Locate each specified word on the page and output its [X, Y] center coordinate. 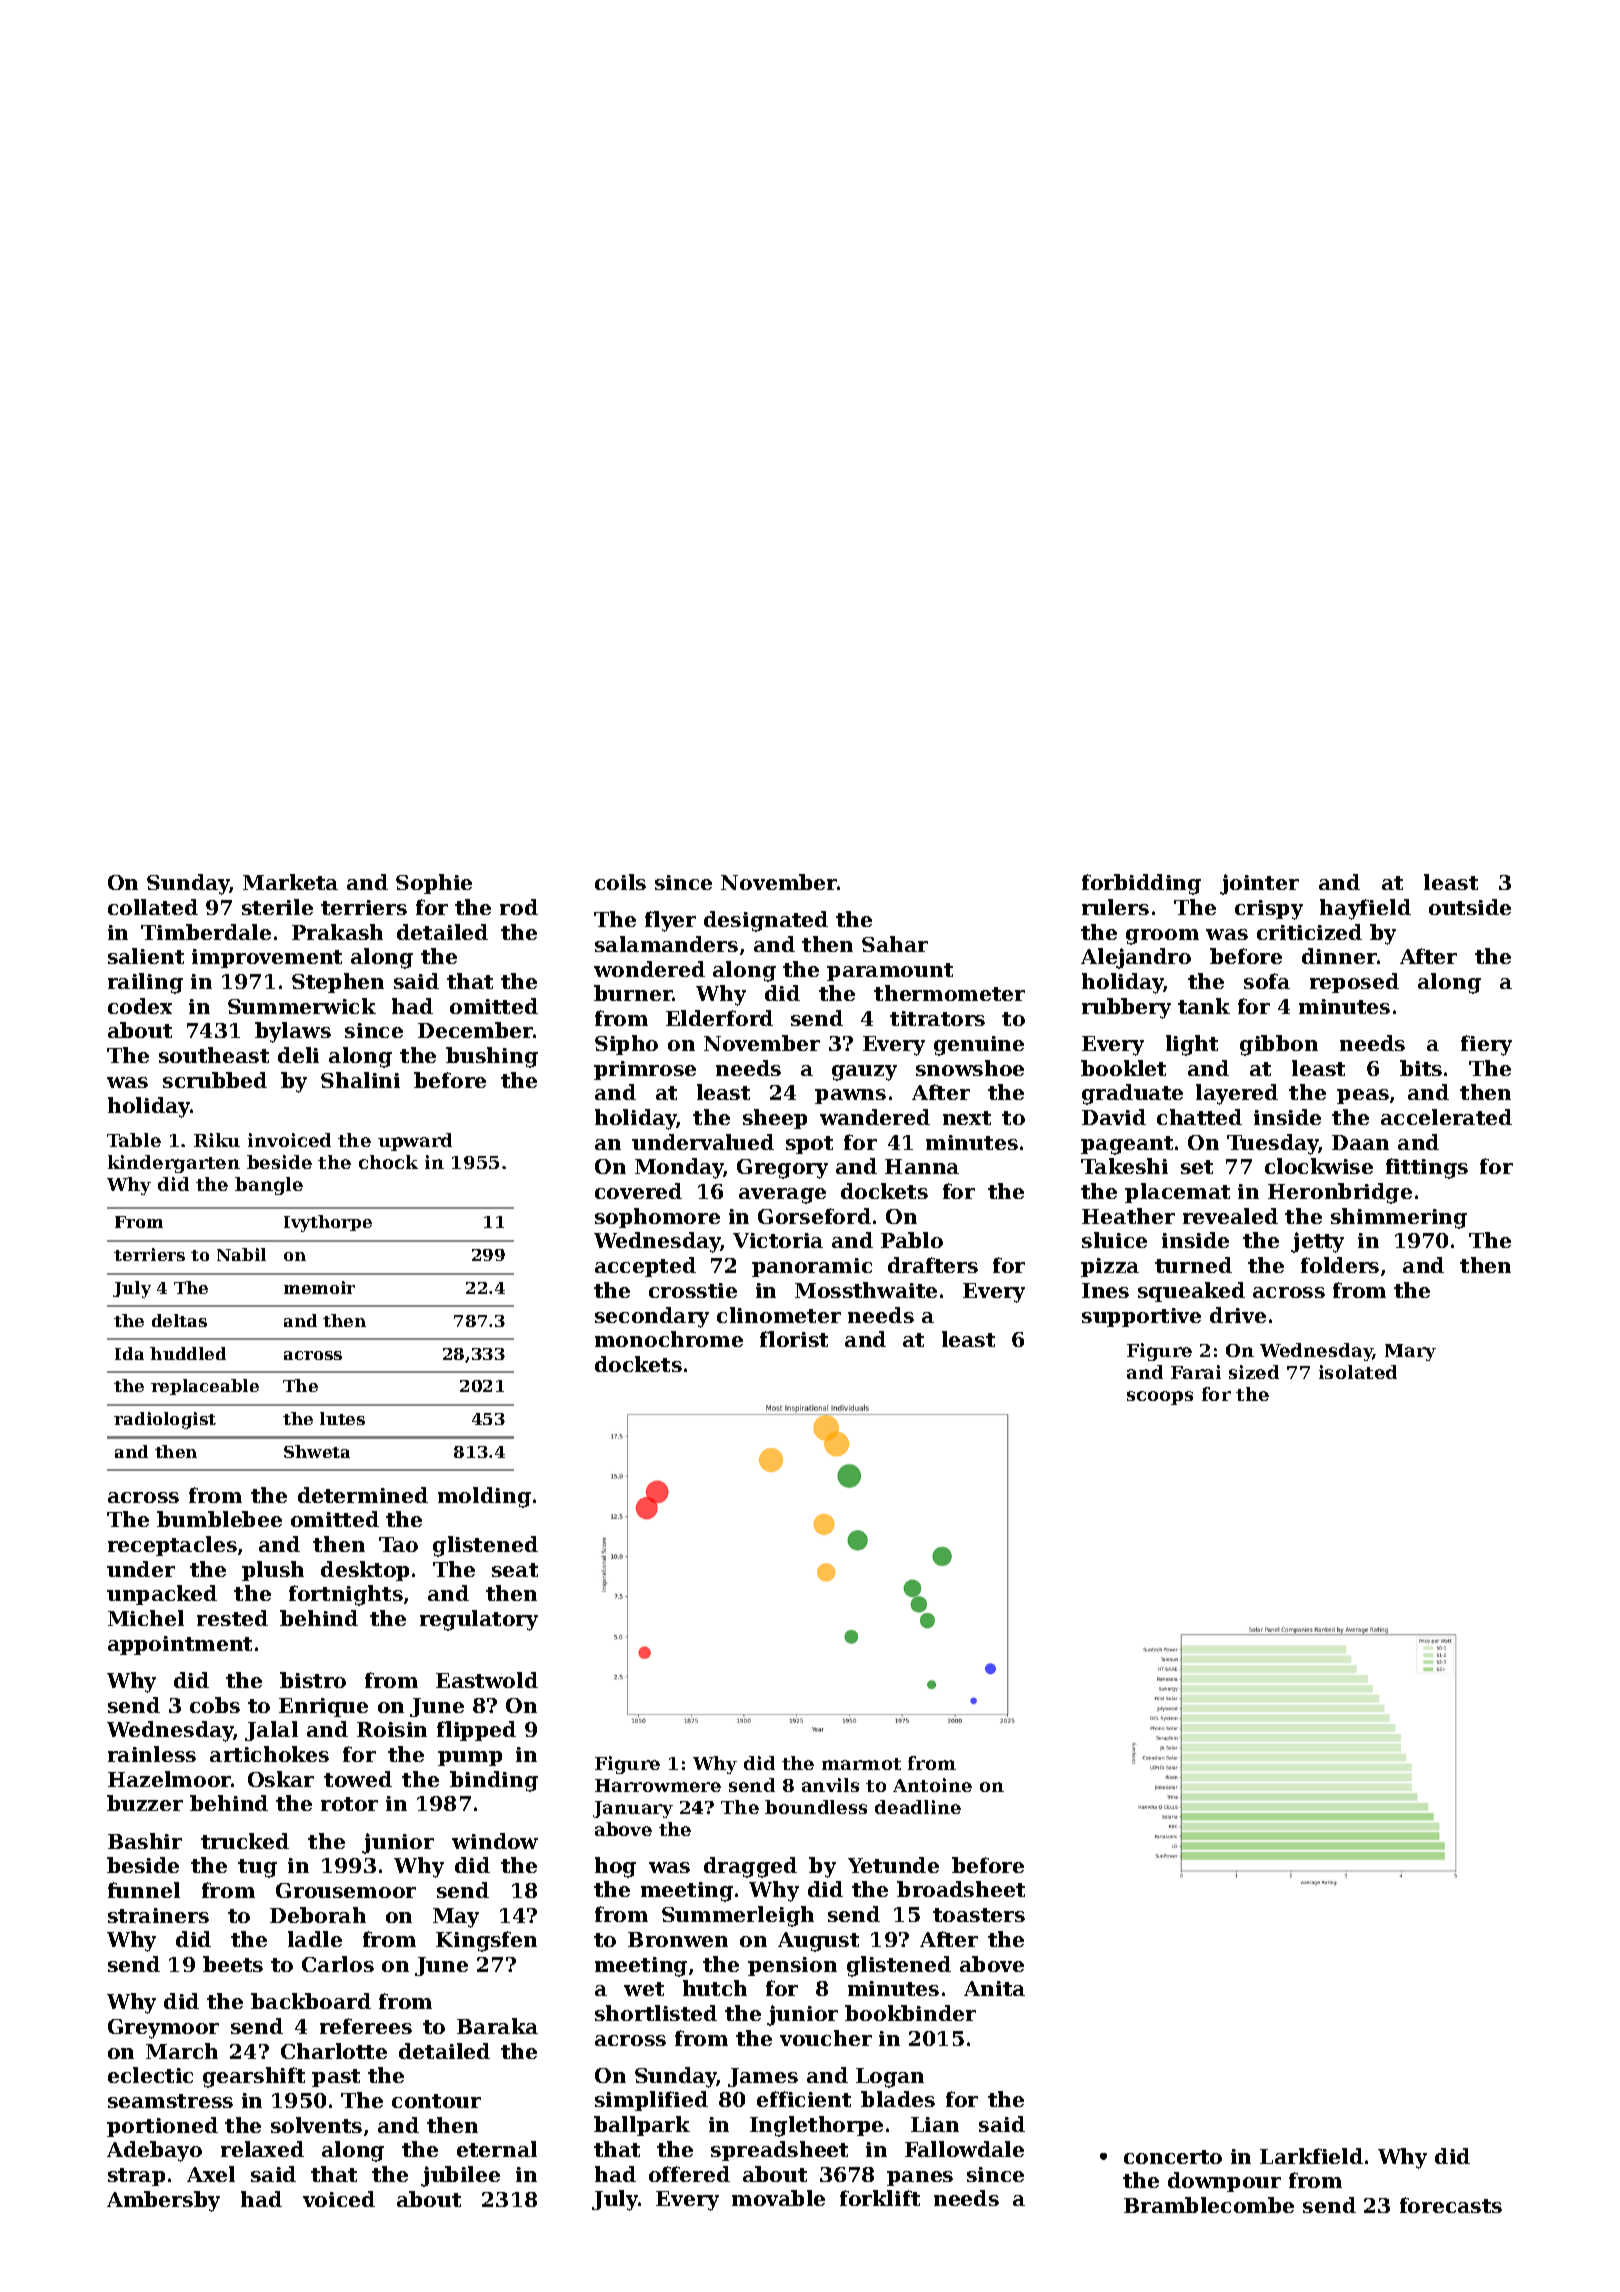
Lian [935, 2124]
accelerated [1446, 1117]
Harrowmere [658, 1785]
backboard [311, 2001]
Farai [1196, 1372]
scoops [1160, 1398]
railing [145, 983]
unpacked [162, 1595]
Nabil [241, 1254]
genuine [979, 1046]
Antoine [932, 1785]
